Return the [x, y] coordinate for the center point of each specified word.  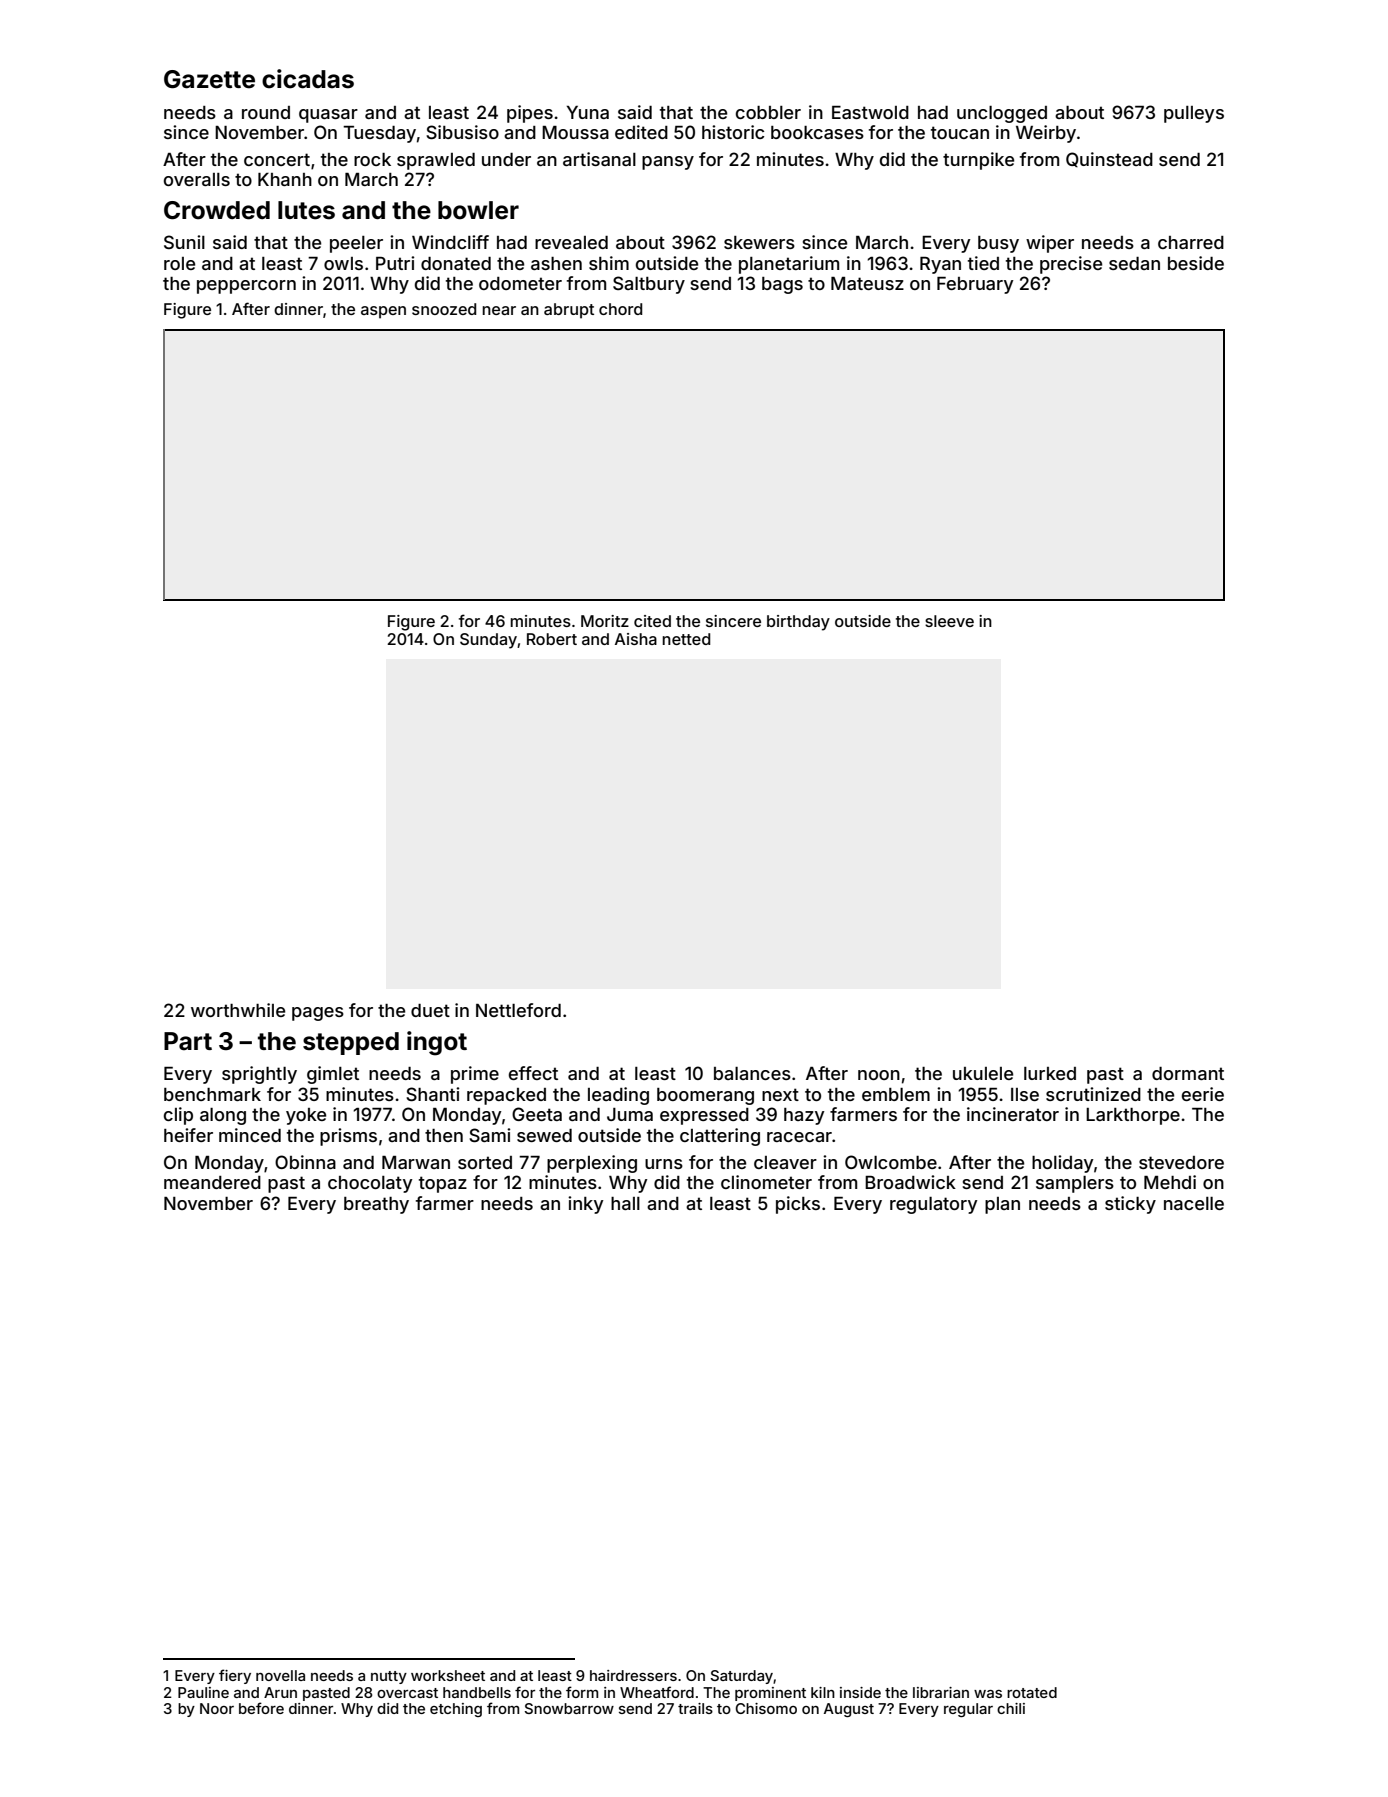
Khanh [285, 179]
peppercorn [246, 287]
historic [733, 132]
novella [280, 1675]
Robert [552, 639]
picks [798, 1205]
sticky [1130, 1205]
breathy [376, 1205]
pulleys [1194, 114]
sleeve [949, 621]
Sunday [488, 641]
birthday [798, 623]
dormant [1188, 1073]
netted [686, 639]
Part [188, 1041]
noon [879, 1075]
